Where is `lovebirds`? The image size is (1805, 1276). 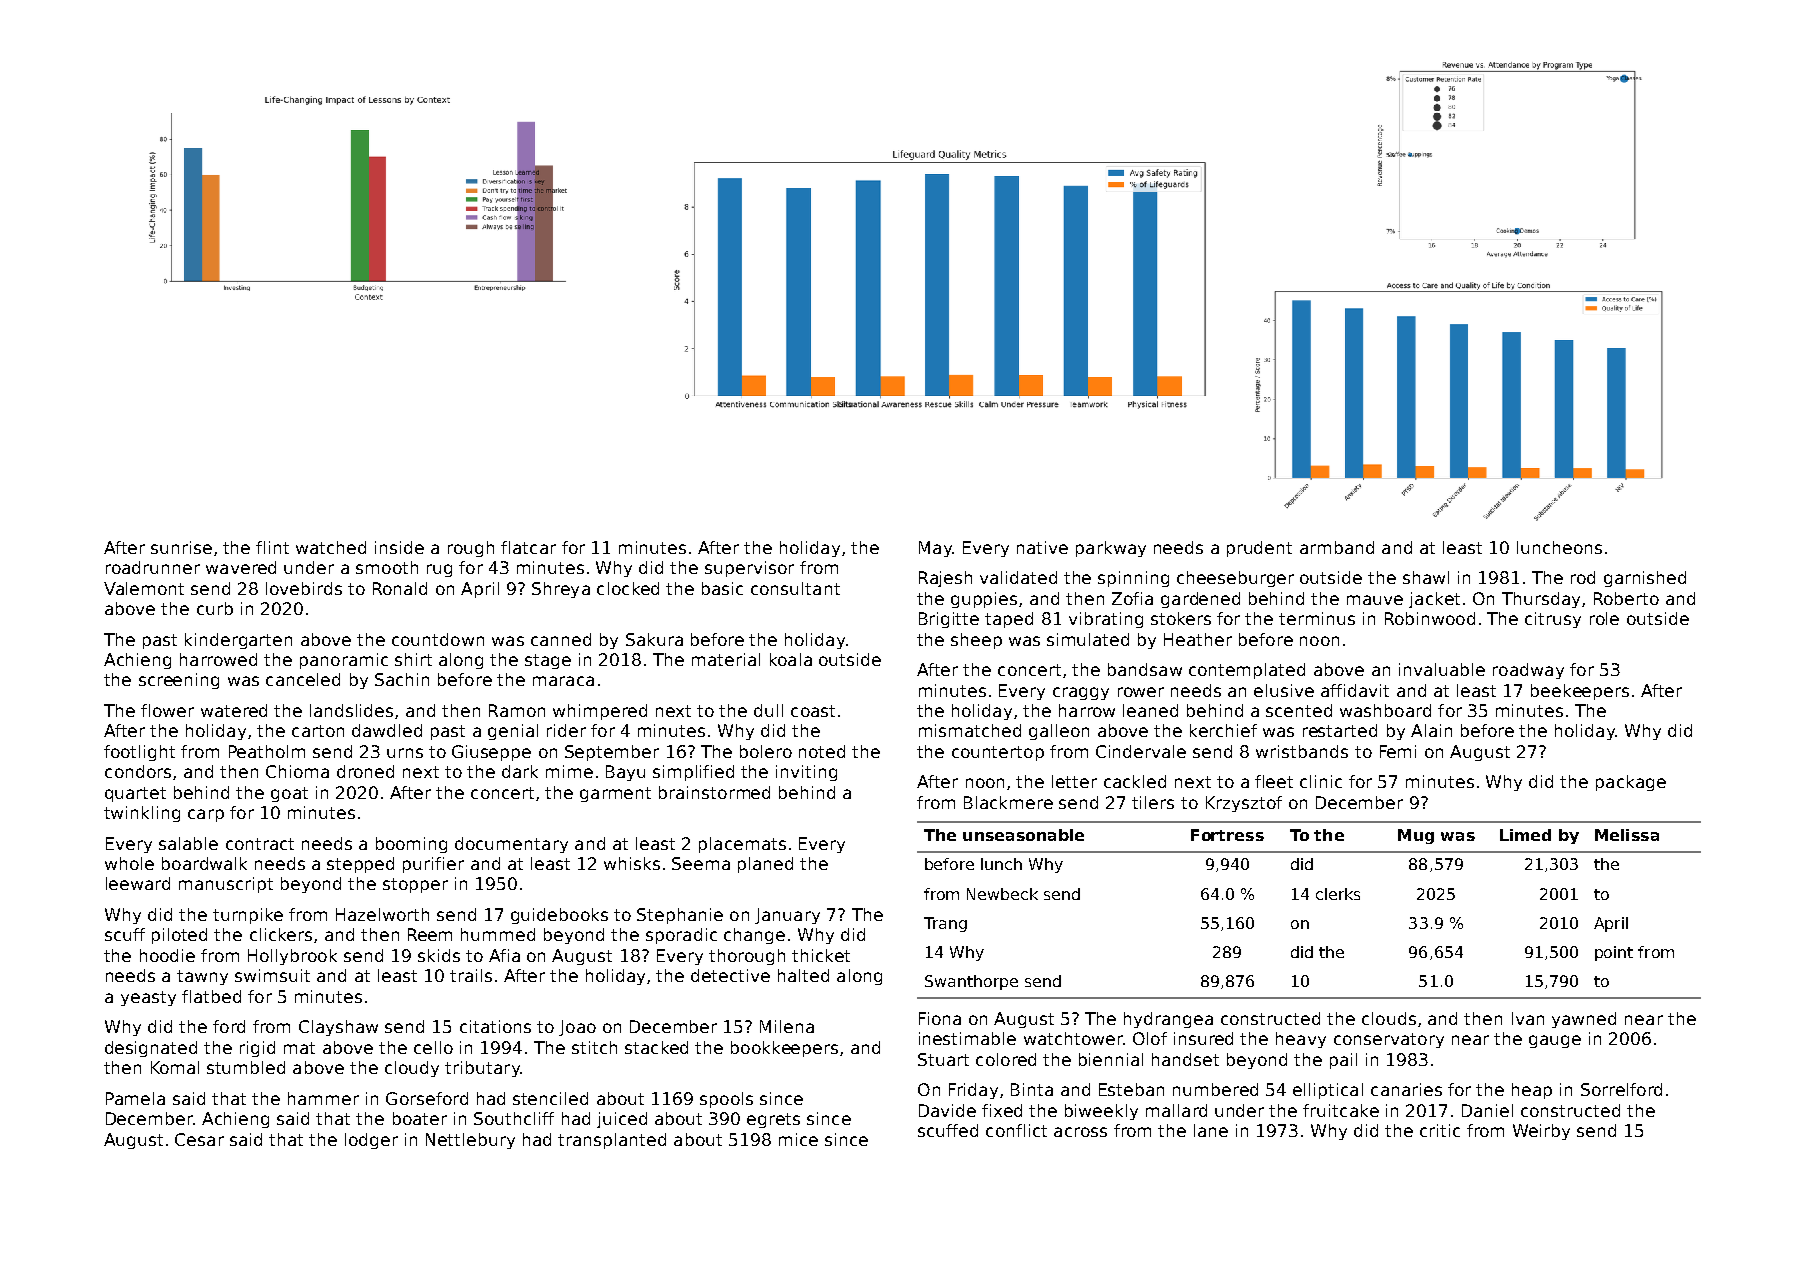
lovebirds is located at coordinates (304, 588).
